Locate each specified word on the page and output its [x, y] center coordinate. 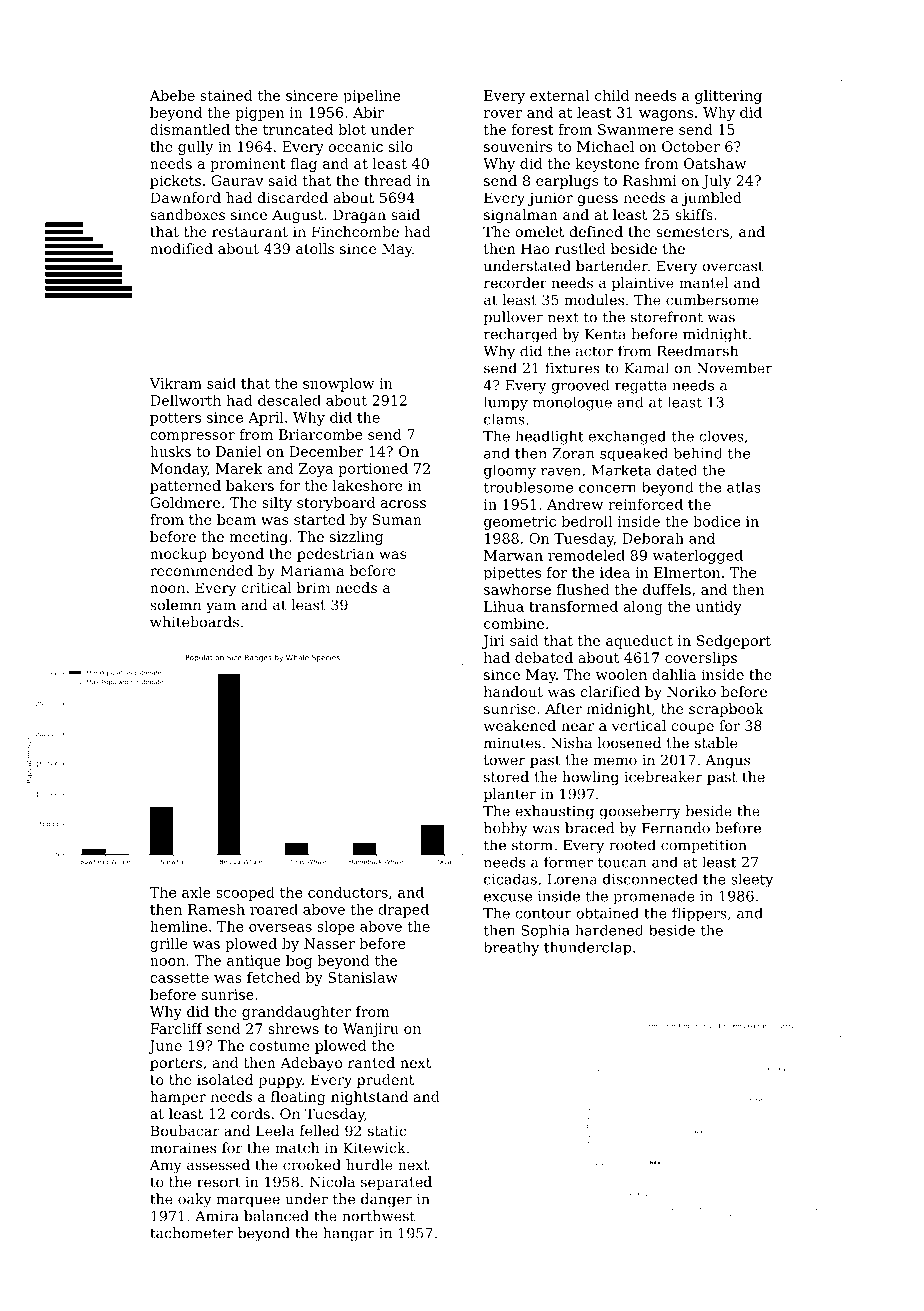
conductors [348, 892]
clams [504, 419]
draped [403, 910]
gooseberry [640, 812]
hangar [348, 1234]
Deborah [653, 538]
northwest [378, 1216]
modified [181, 248]
